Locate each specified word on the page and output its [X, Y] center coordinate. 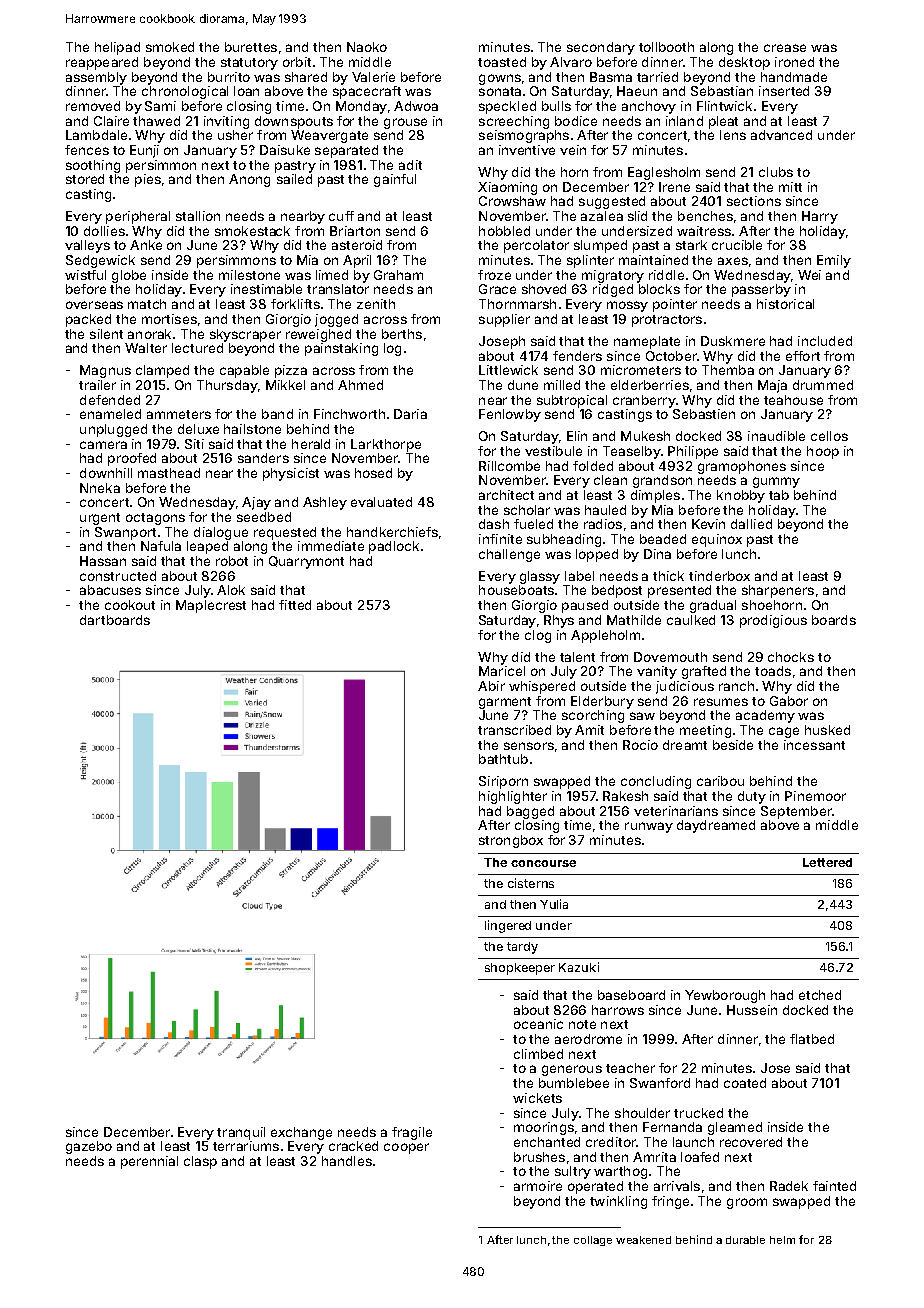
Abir [491, 686]
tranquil [241, 1133]
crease [785, 48]
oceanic [538, 1024]
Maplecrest [211, 606]
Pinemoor [815, 796]
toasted [502, 62]
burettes [251, 47]
